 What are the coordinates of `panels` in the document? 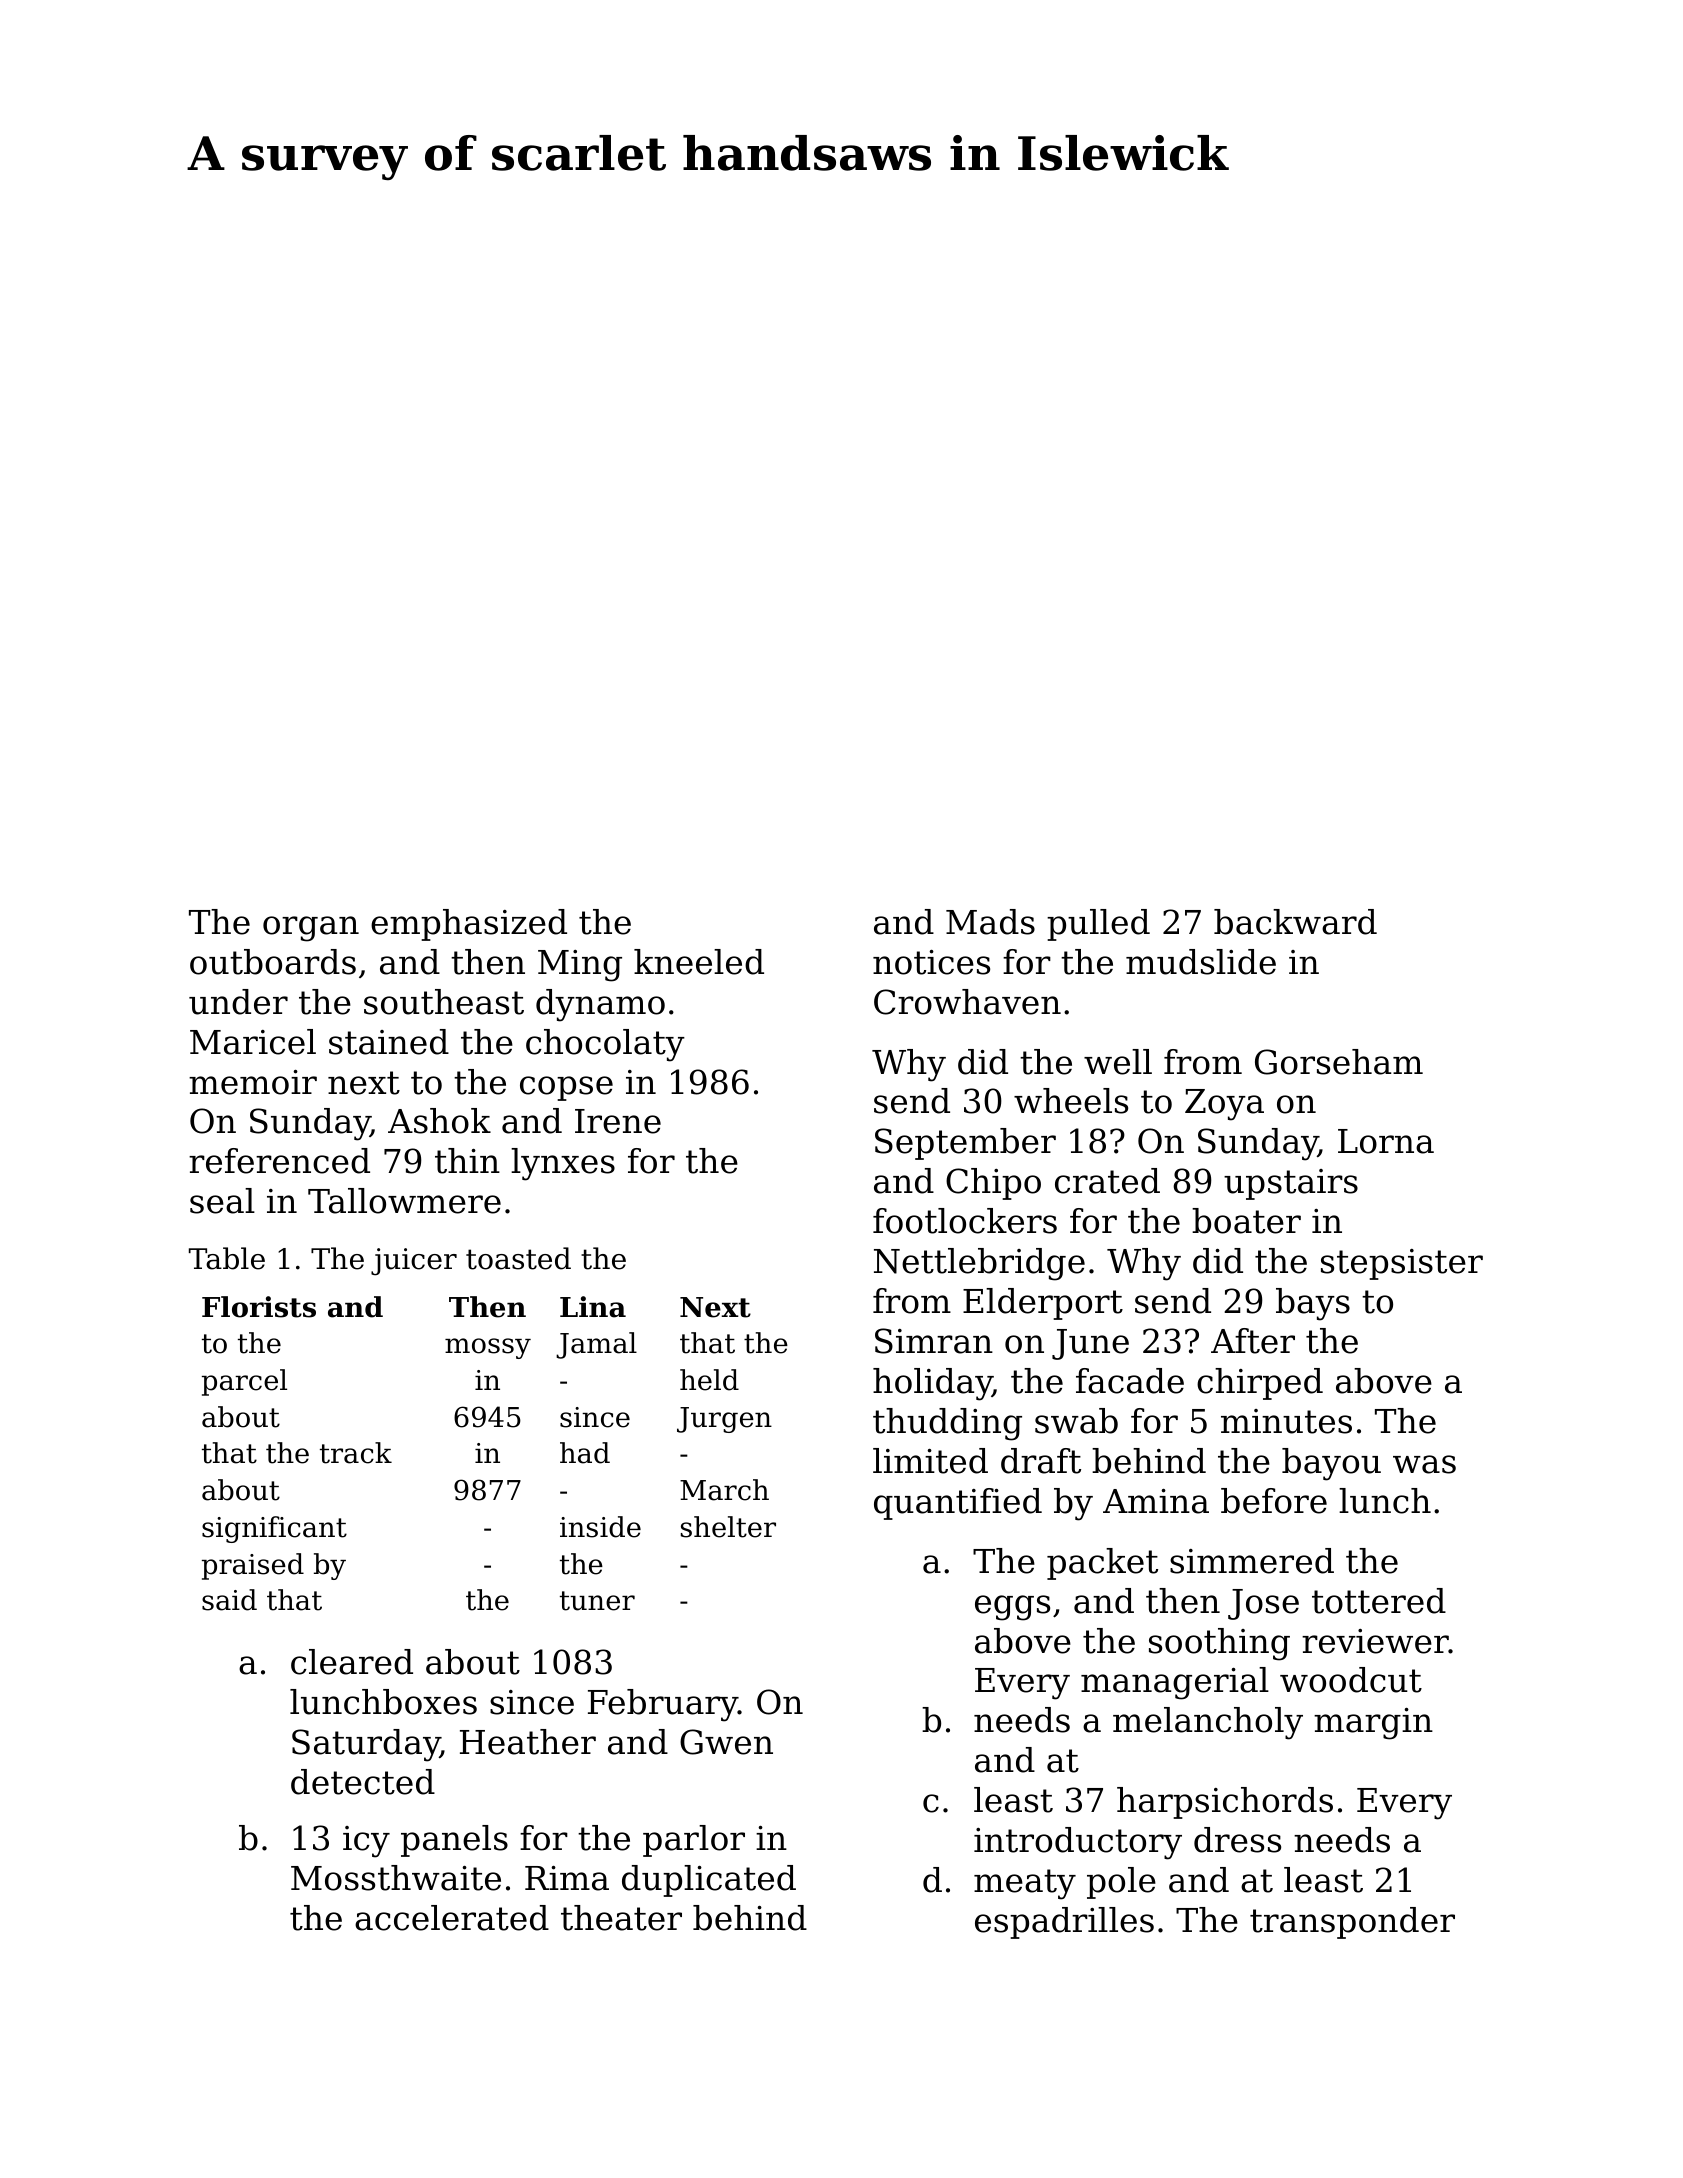 It's located at (454, 1841).
